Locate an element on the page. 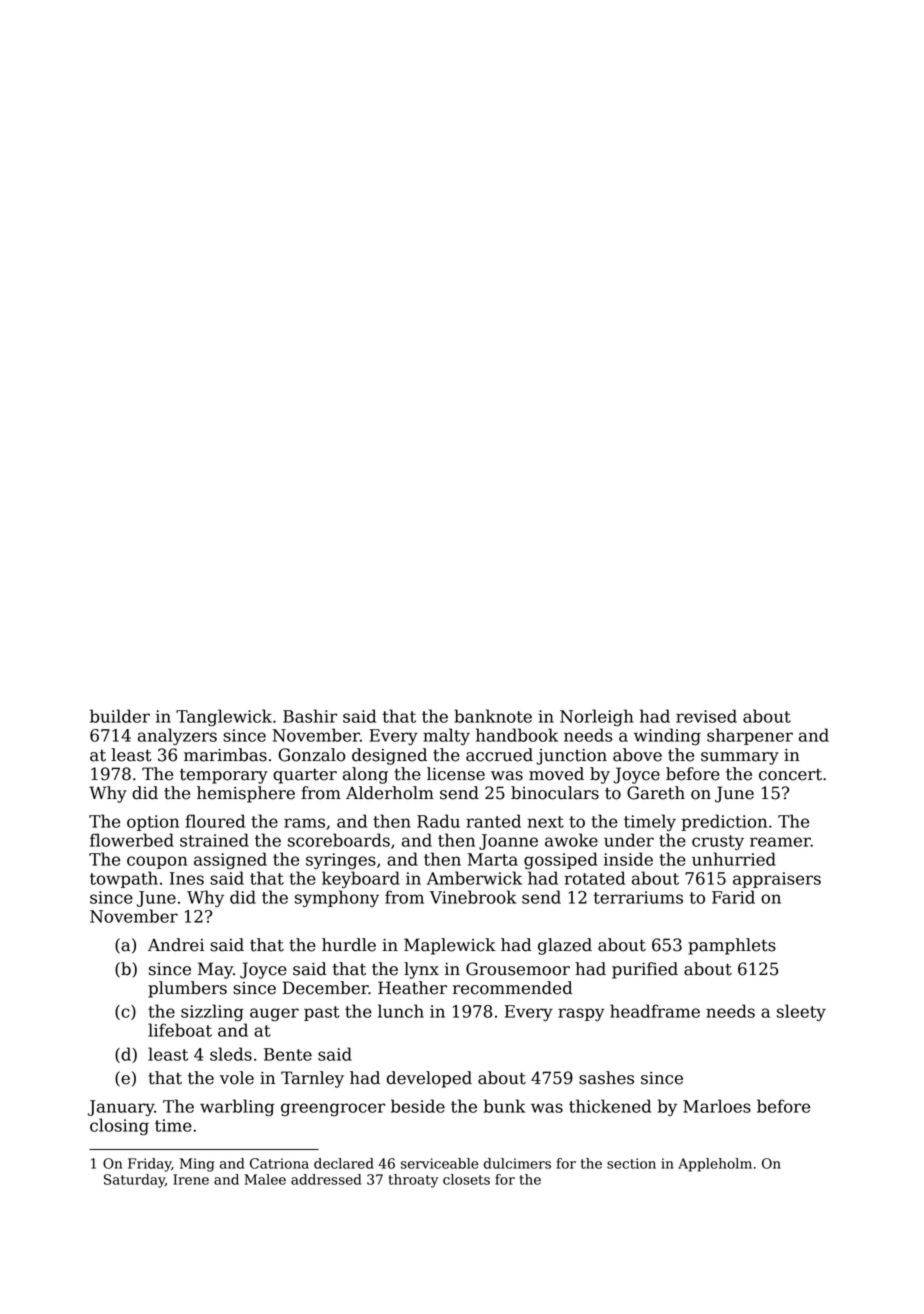 The width and height of the document is (924, 1314). Norleigh is located at coordinates (596, 718).
